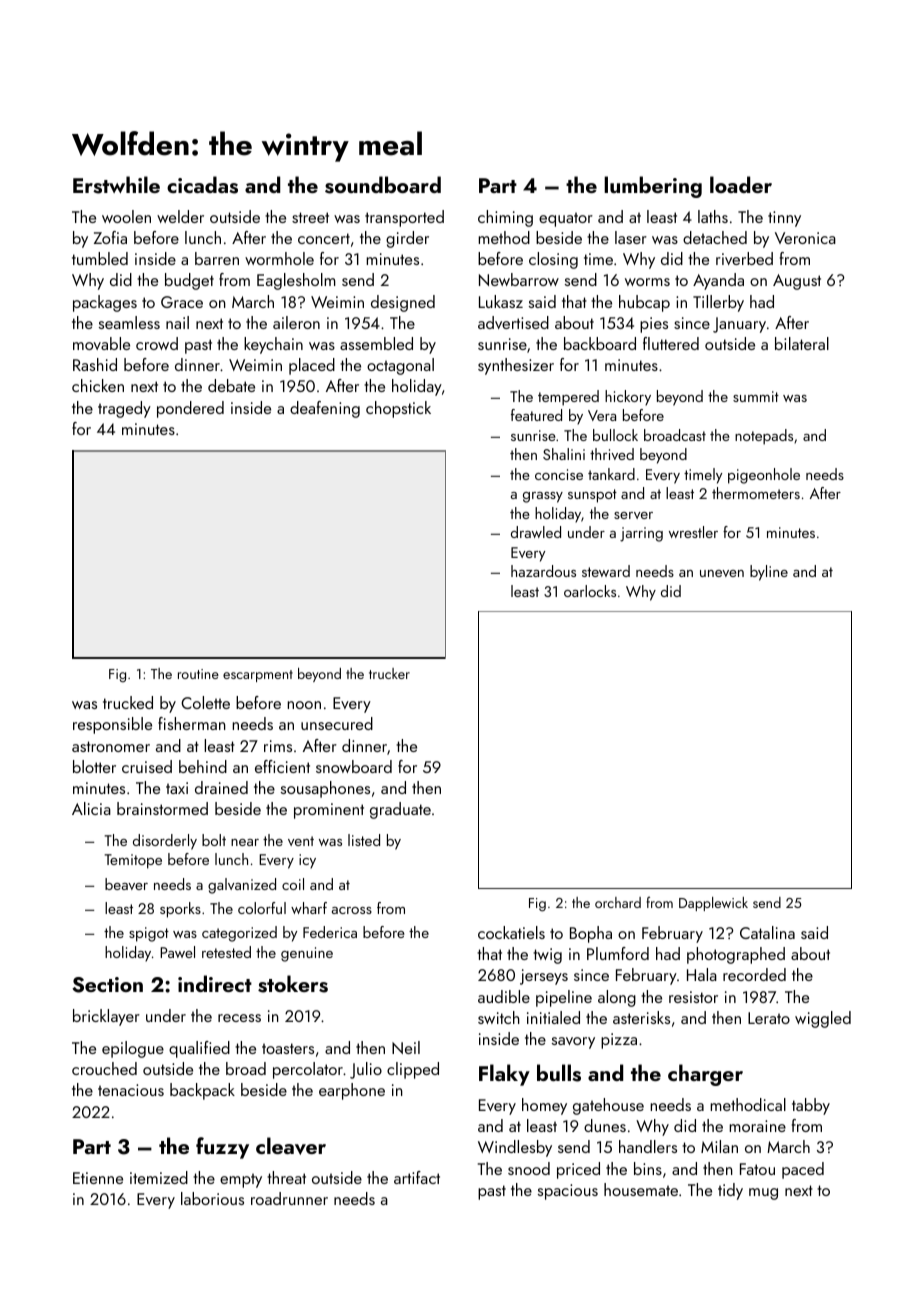 The image size is (924, 1314). I want to click on routine, so click(198, 674).
